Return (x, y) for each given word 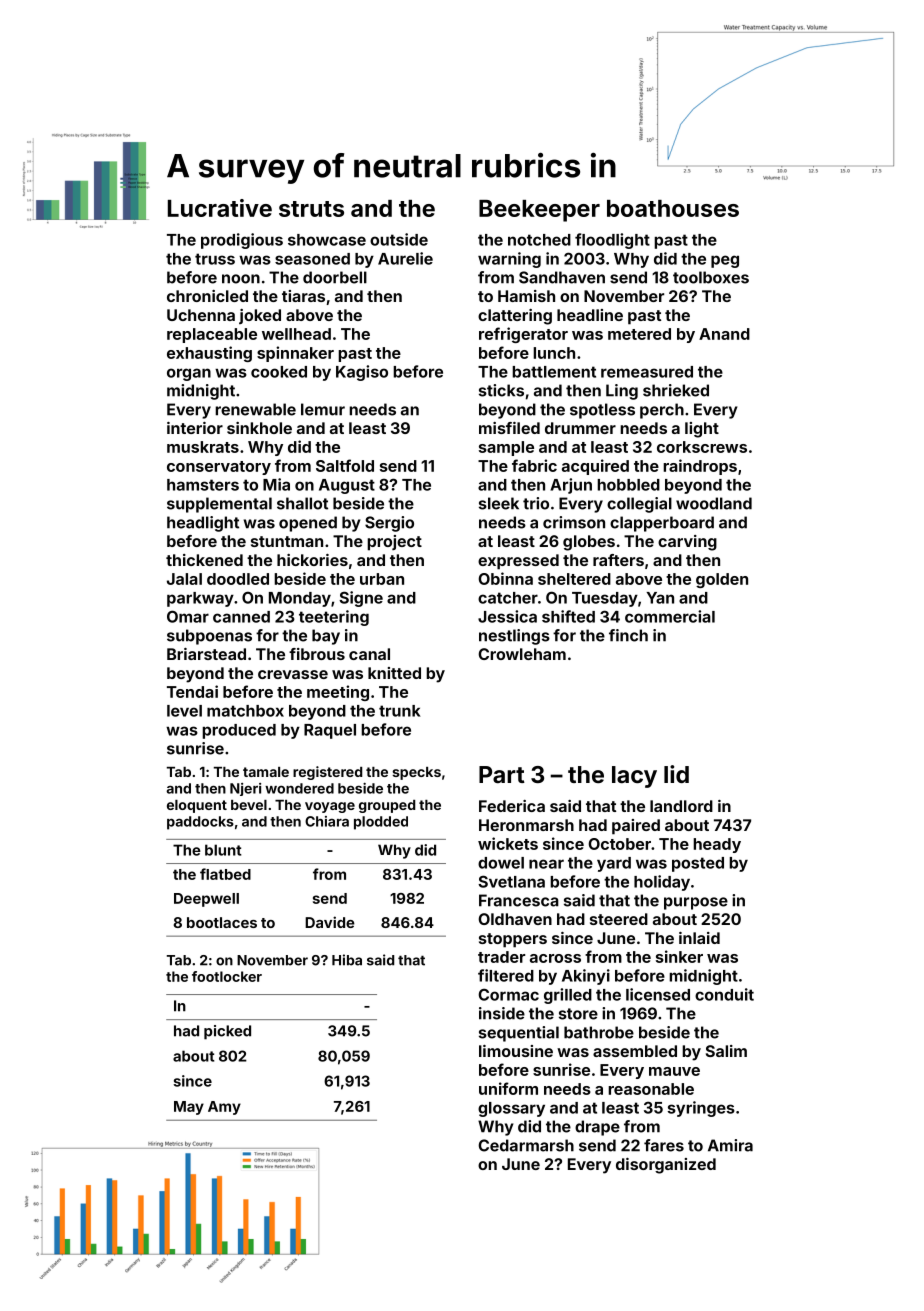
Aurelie (405, 258)
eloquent (197, 806)
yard (614, 864)
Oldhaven (515, 919)
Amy (224, 1108)
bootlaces (222, 922)
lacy (634, 777)
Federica (512, 806)
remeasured (647, 372)
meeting (338, 693)
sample (506, 448)
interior (195, 428)
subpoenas (209, 637)
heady (717, 845)
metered (639, 334)
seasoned (312, 259)
